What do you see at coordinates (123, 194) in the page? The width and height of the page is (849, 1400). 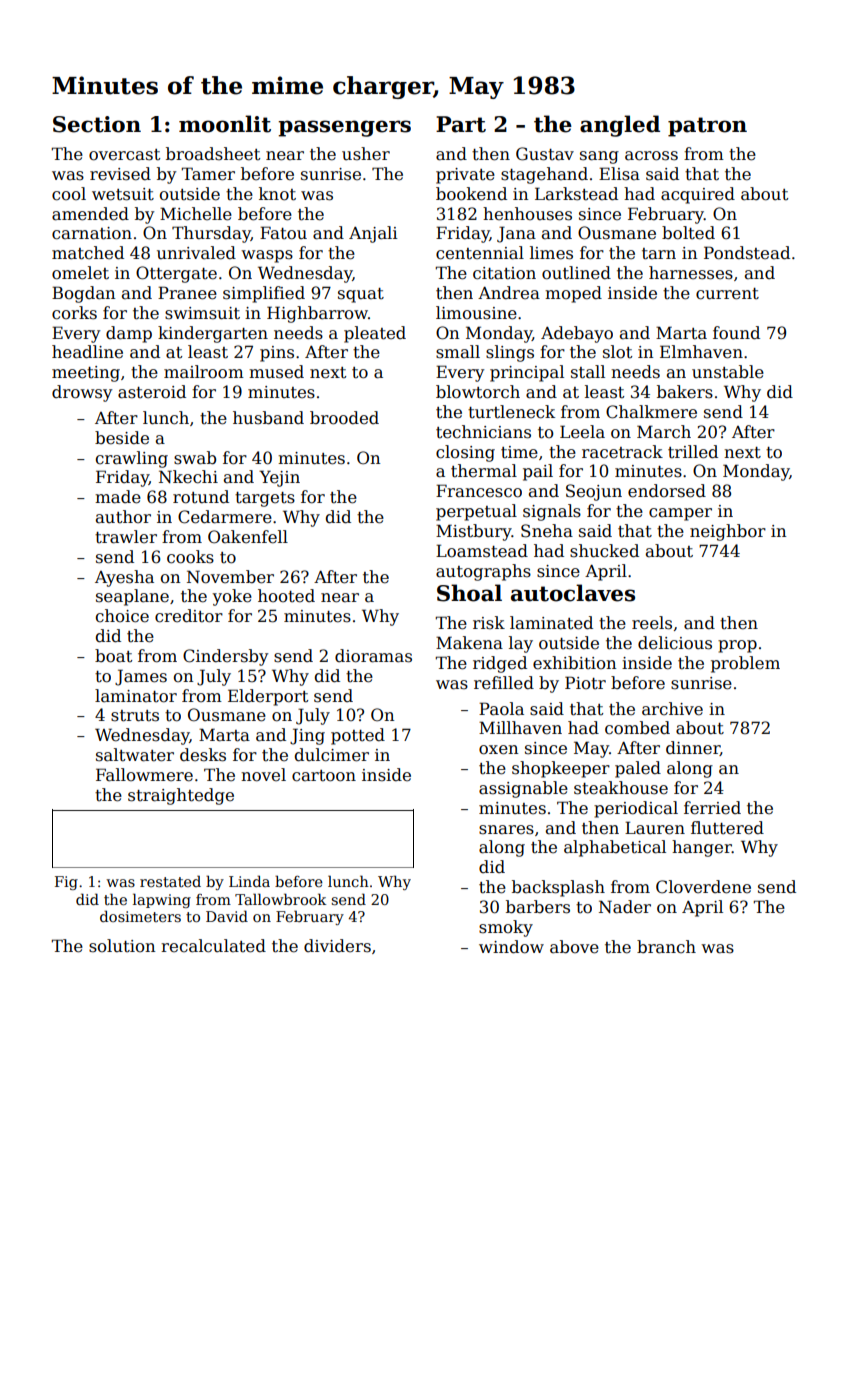 I see `wetsuit` at bounding box center [123, 194].
